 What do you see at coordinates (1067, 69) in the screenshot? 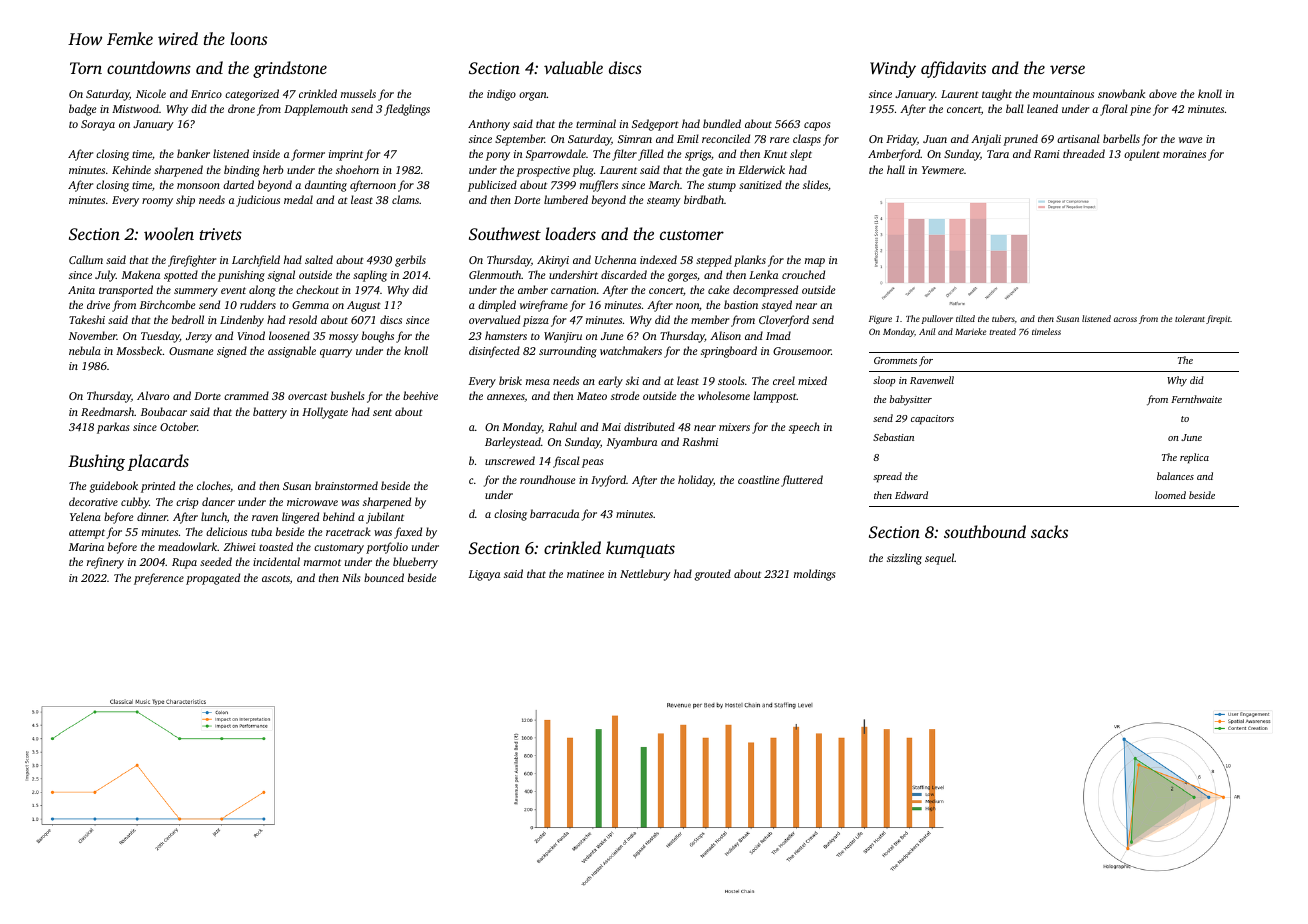
I see `verse` at bounding box center [1067, 69].
